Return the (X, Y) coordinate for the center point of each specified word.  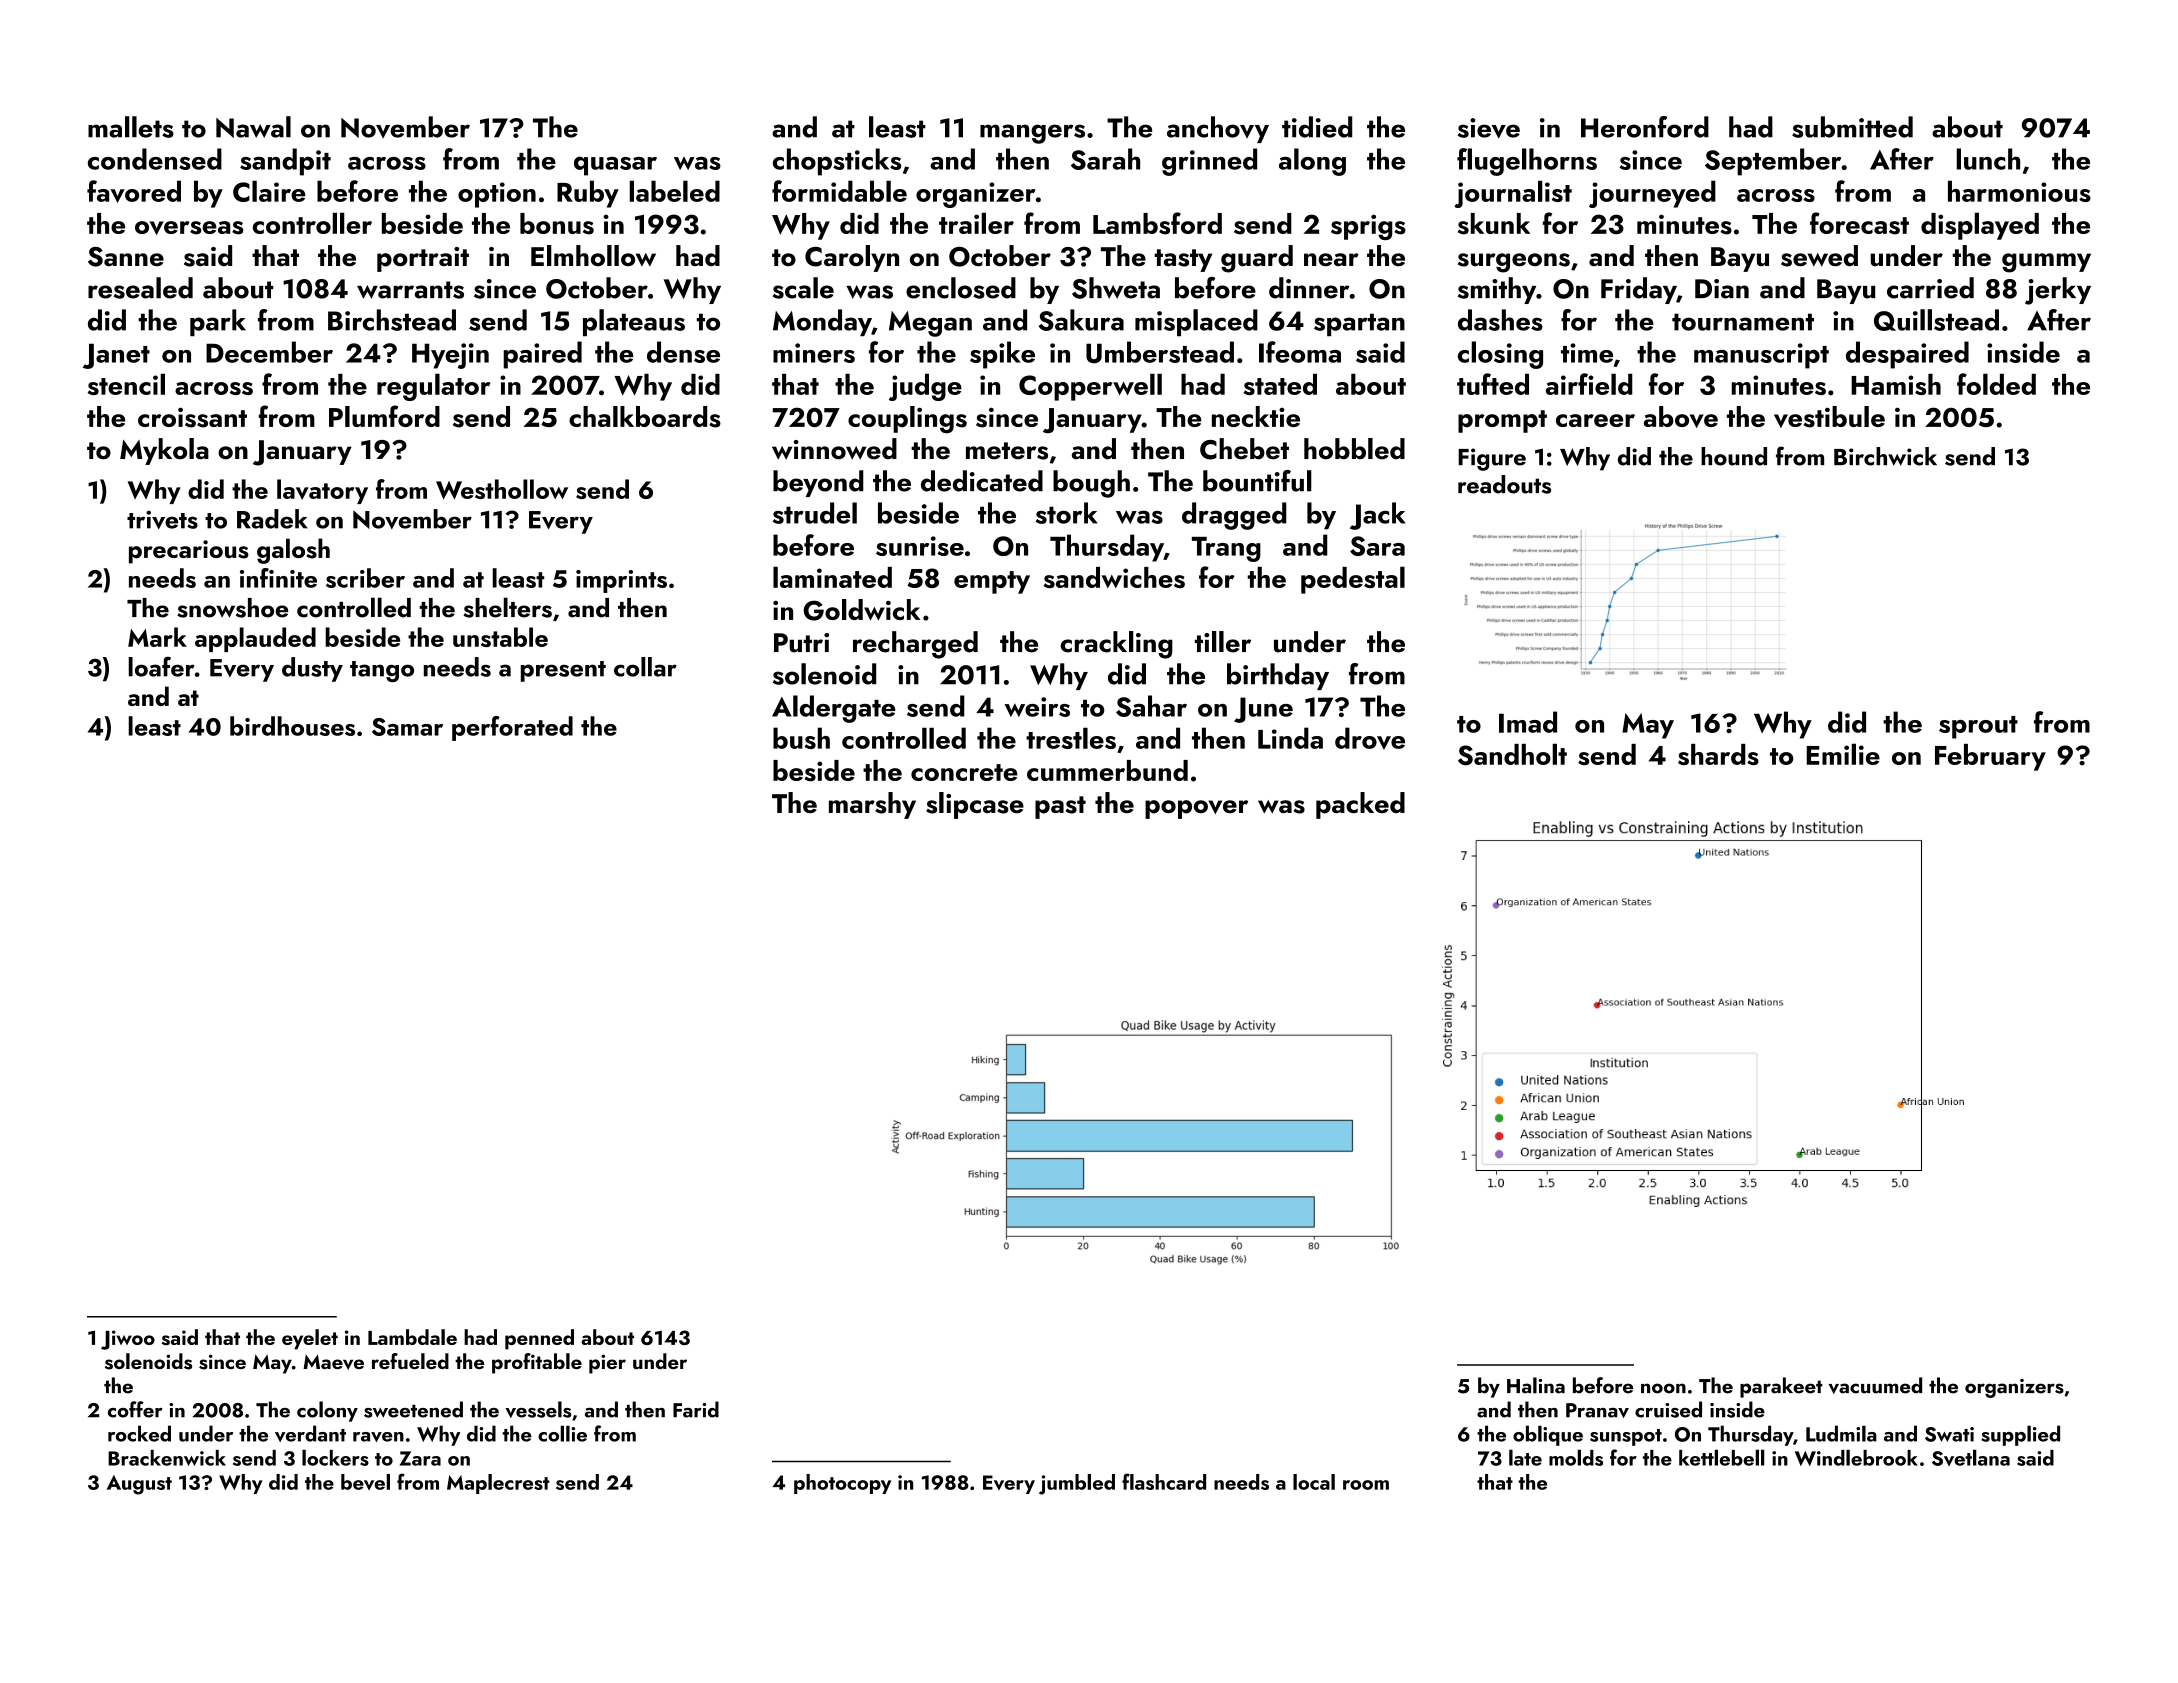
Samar (407, 727)
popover (1196, 809)
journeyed (1652, 194)
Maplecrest (498, 1484)
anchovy (1218, 129)
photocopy (842, 1484)
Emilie (1843, 754)
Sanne (126, 257)
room (1366, 1485)
